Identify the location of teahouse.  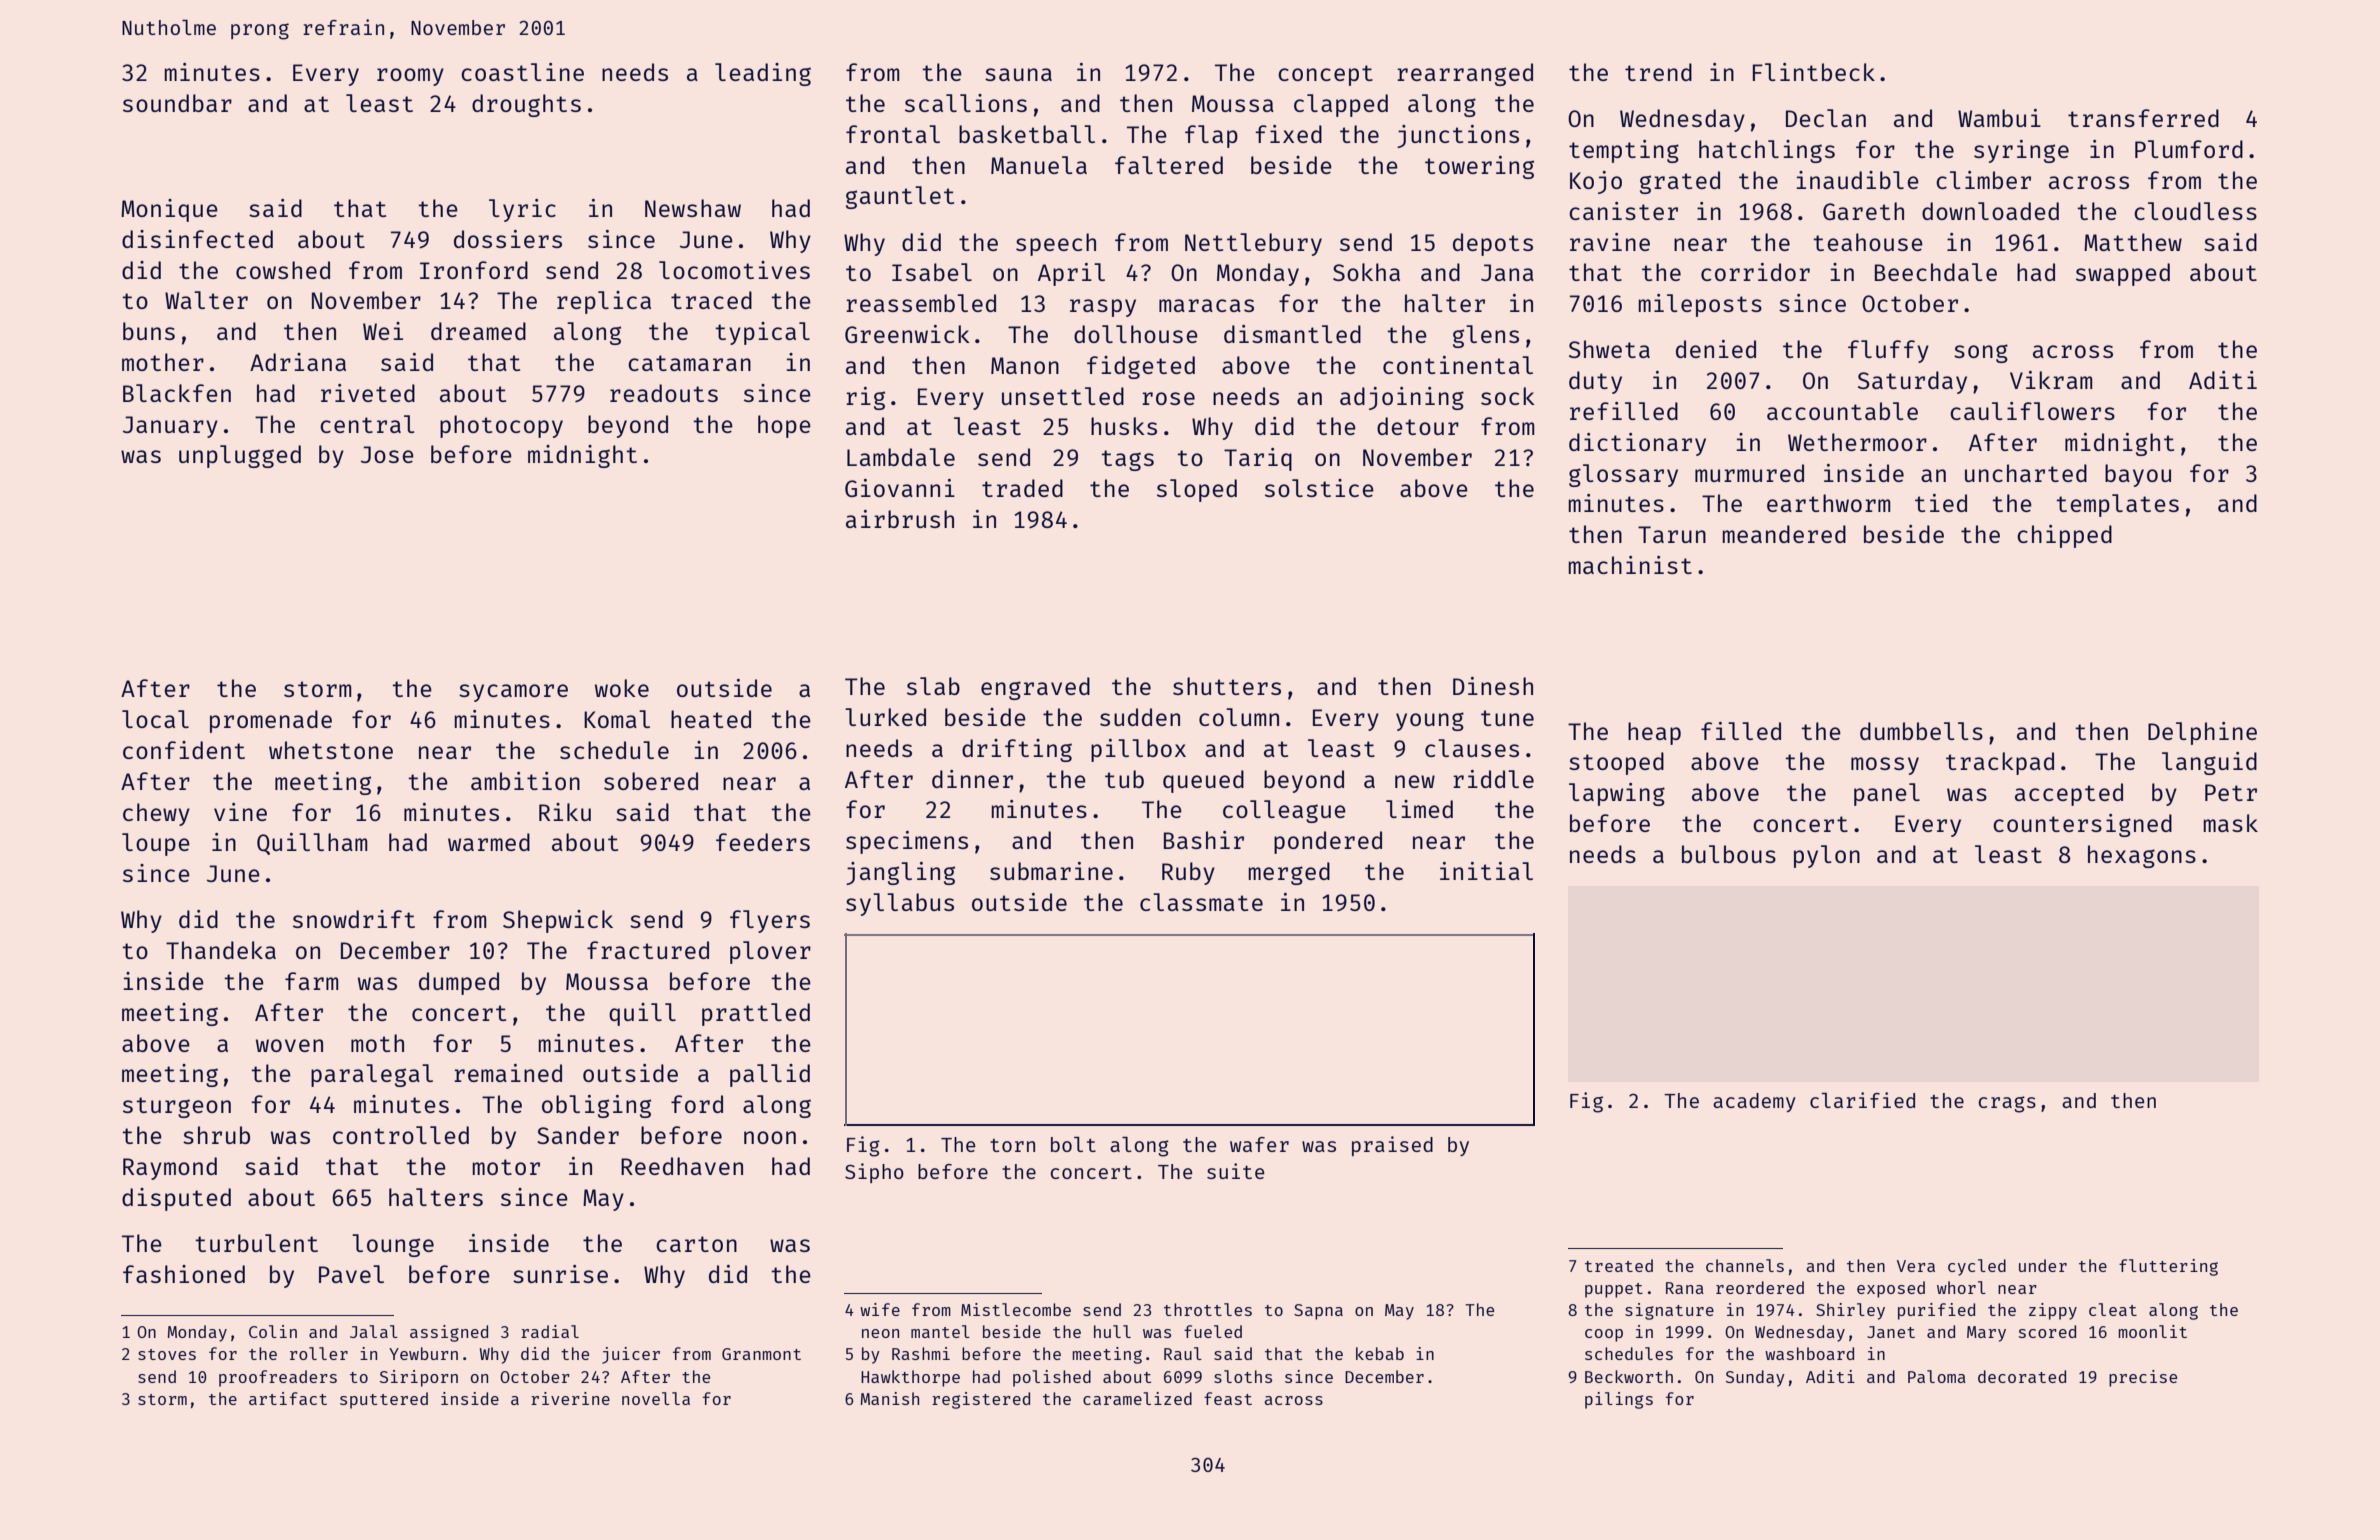
(1868, 242).
